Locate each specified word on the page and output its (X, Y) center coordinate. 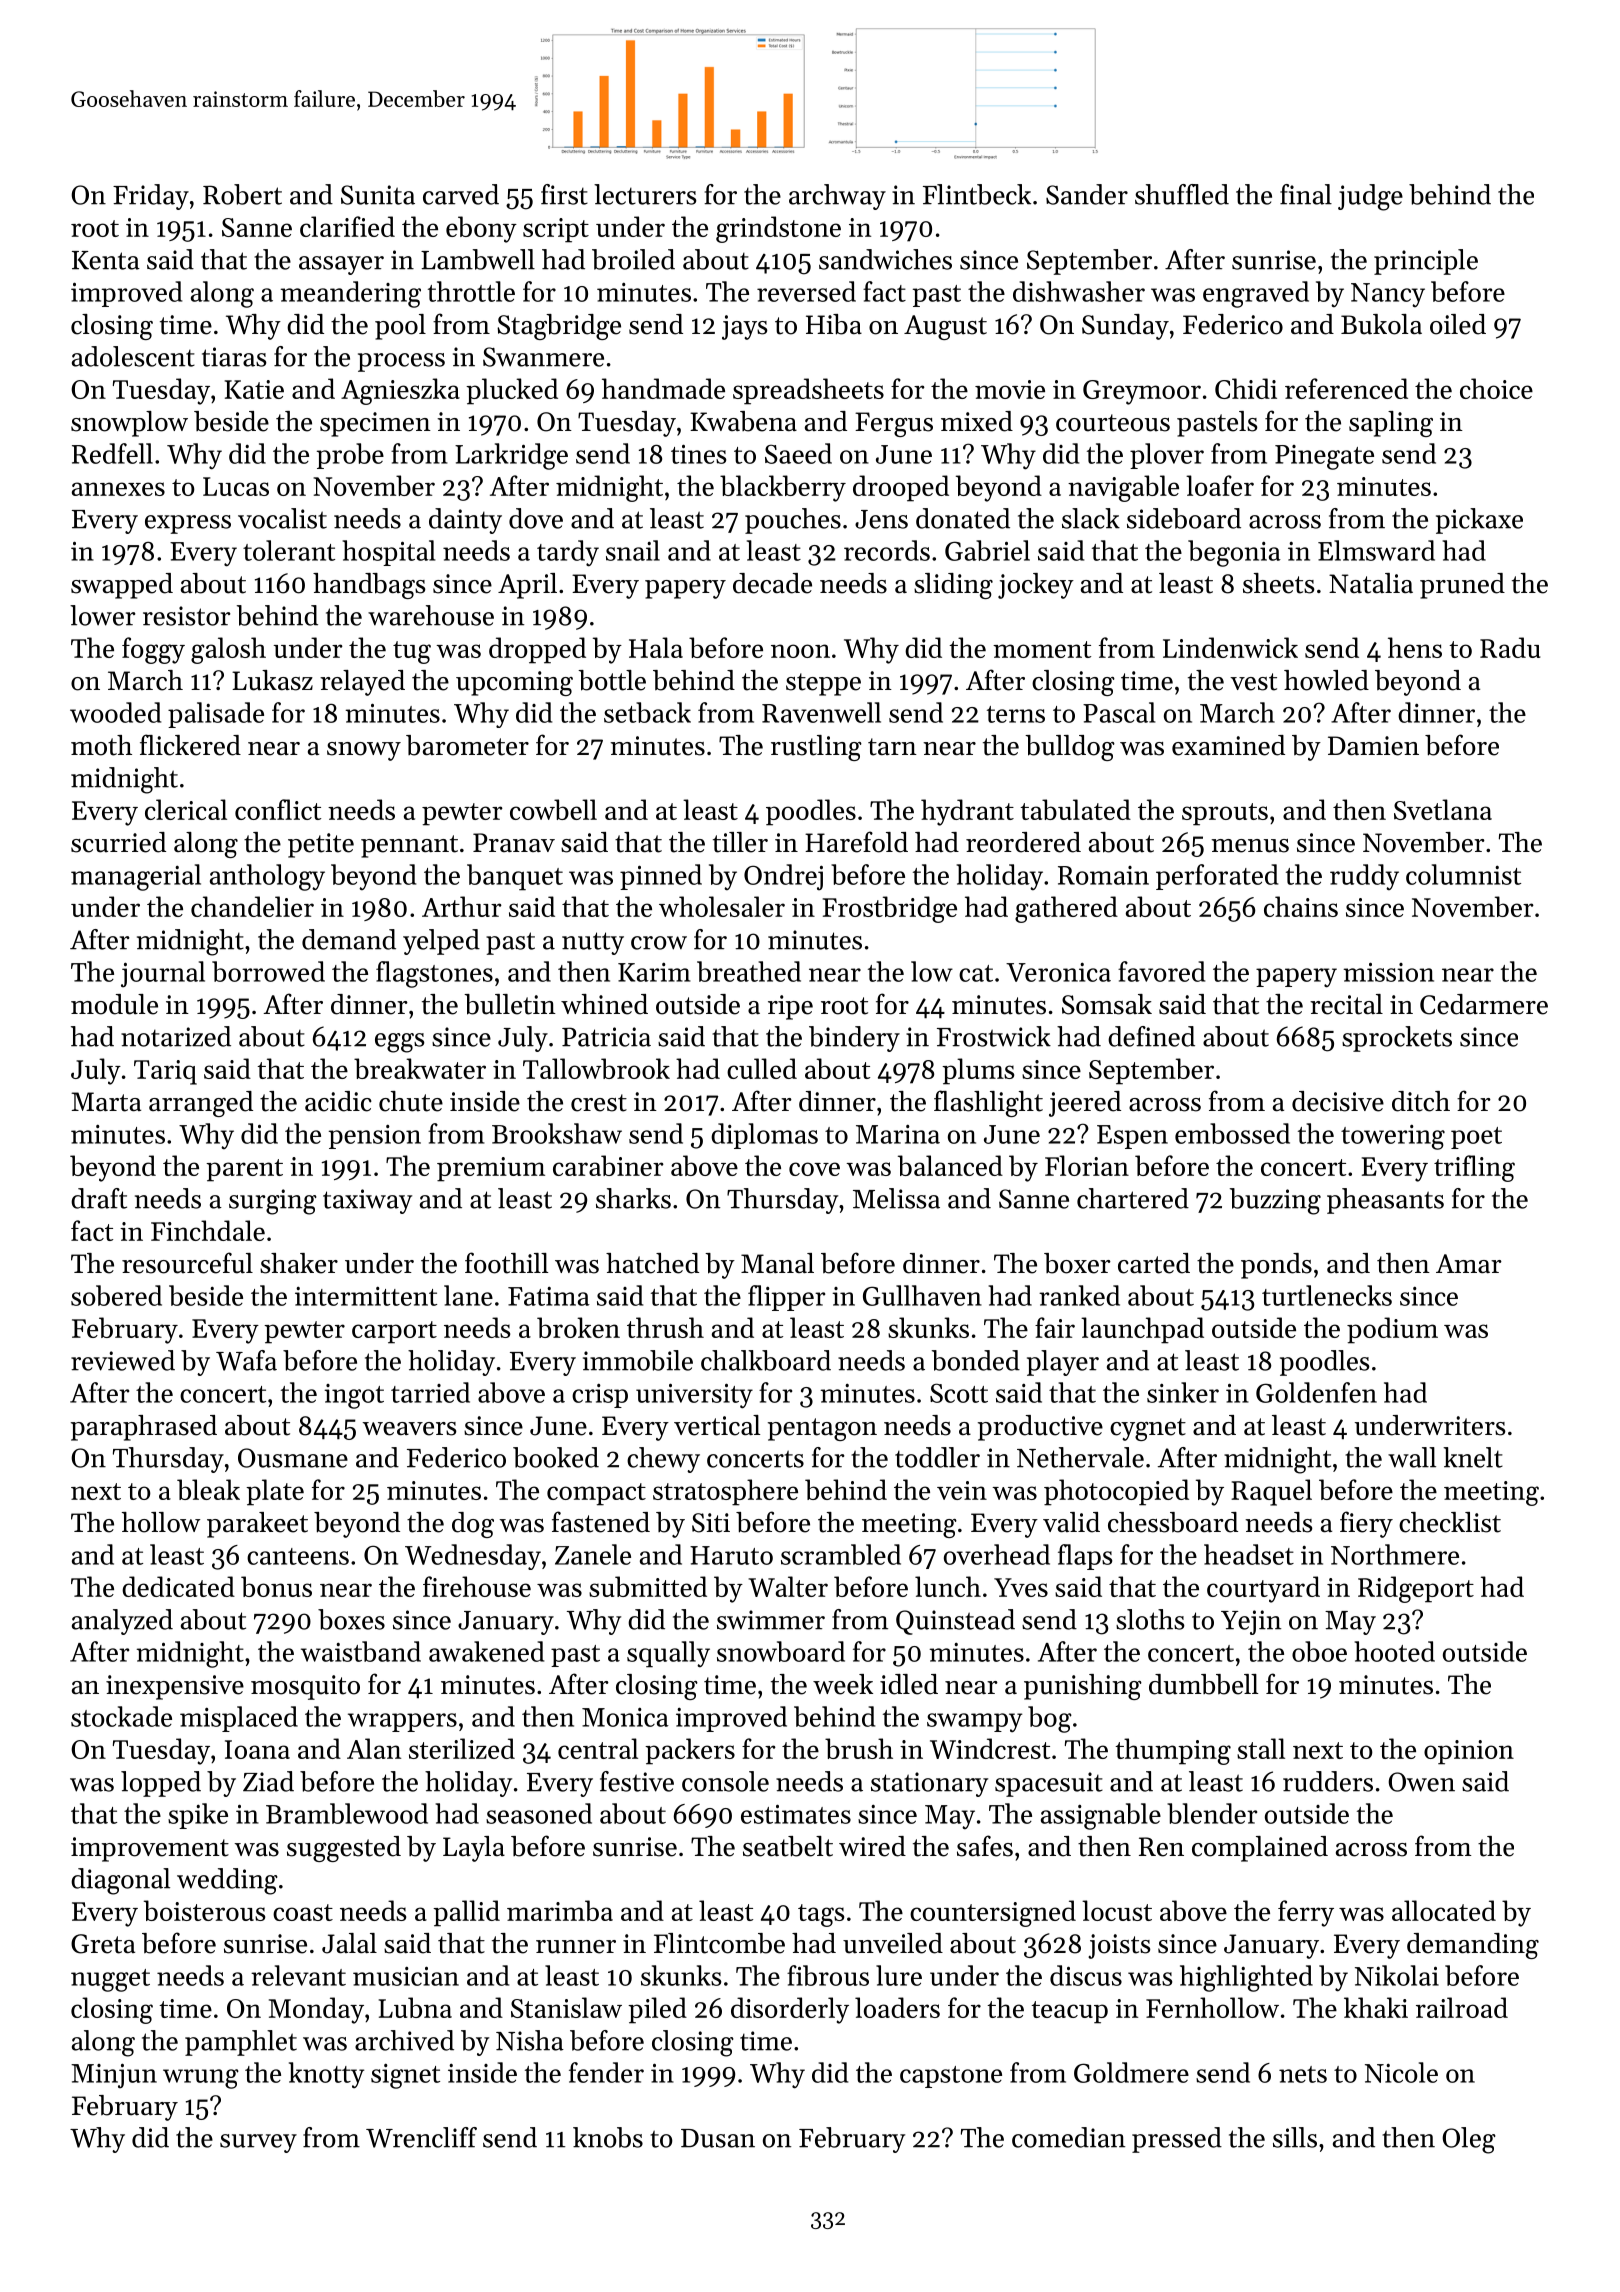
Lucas (236, 486)
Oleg (1469, 2140)
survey (258, 2143)
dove (536, 518)
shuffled (1182, 194)
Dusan (718, 2138)
